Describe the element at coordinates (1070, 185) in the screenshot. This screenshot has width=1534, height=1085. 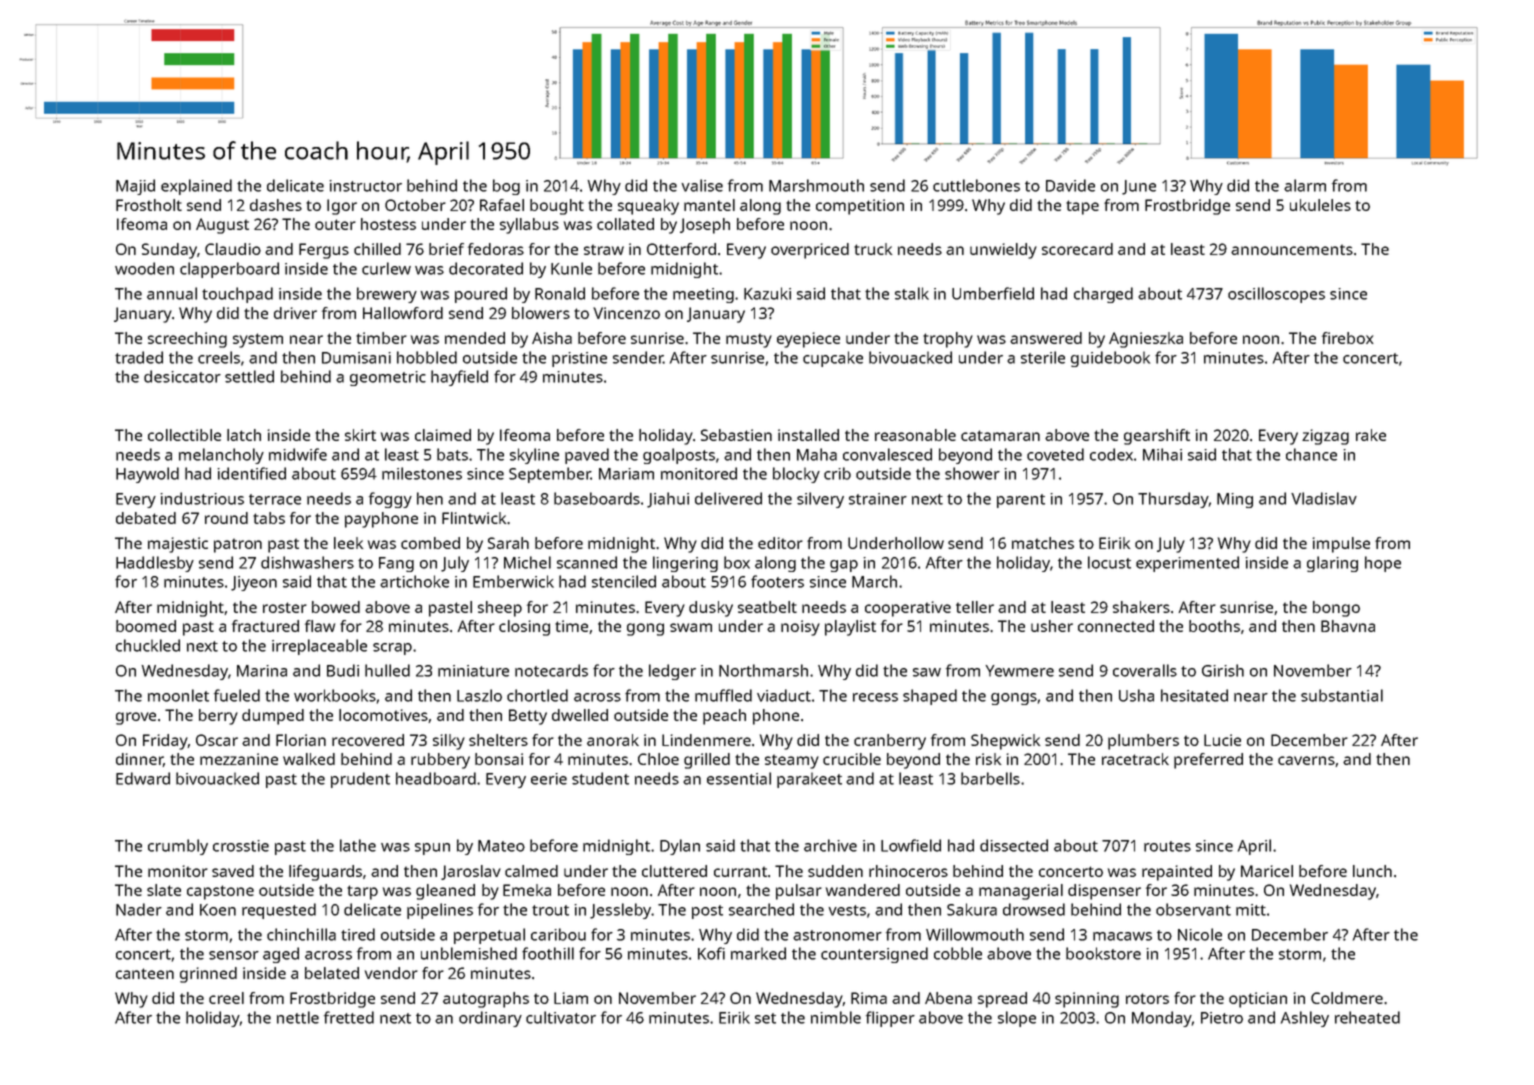
I see `Davide` at that location.
